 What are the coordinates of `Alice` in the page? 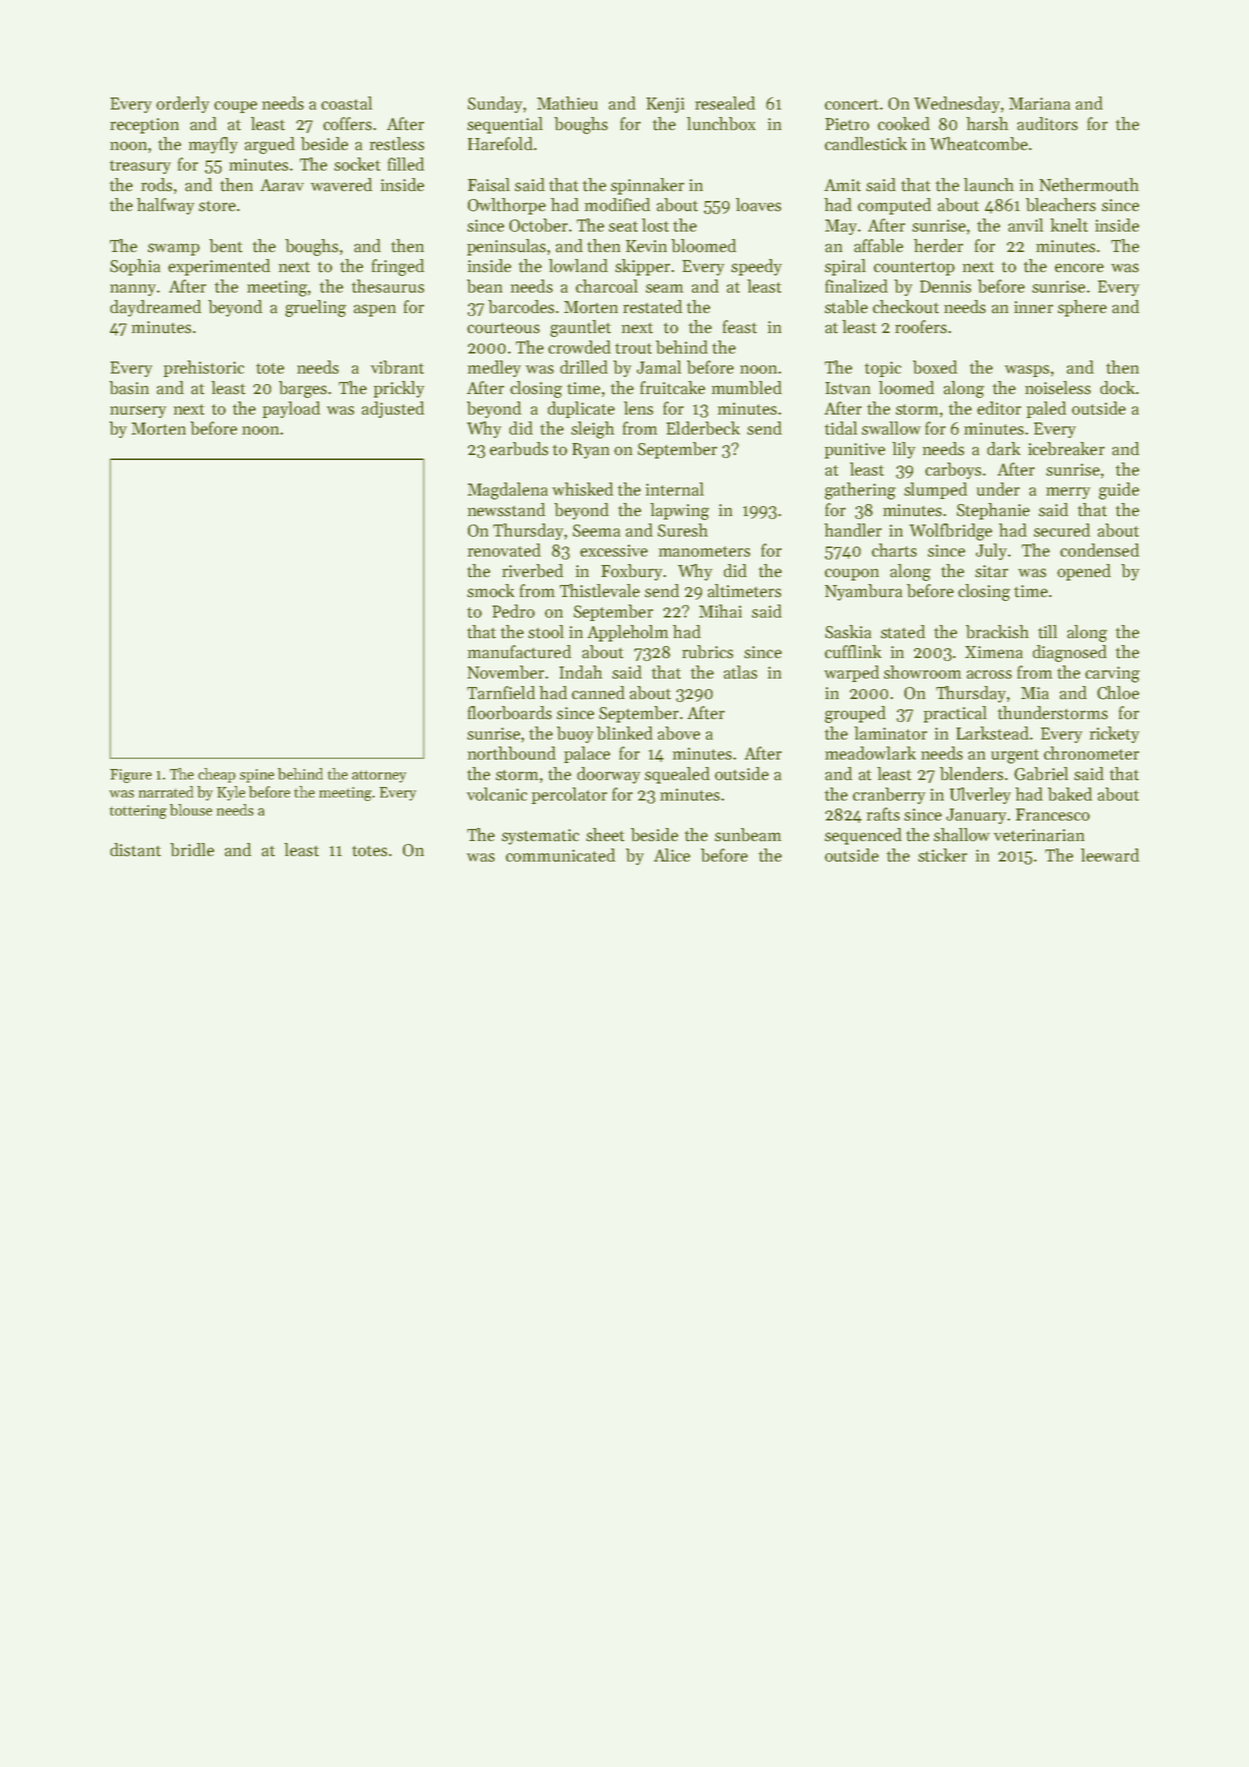 It's located at (672, 855).
